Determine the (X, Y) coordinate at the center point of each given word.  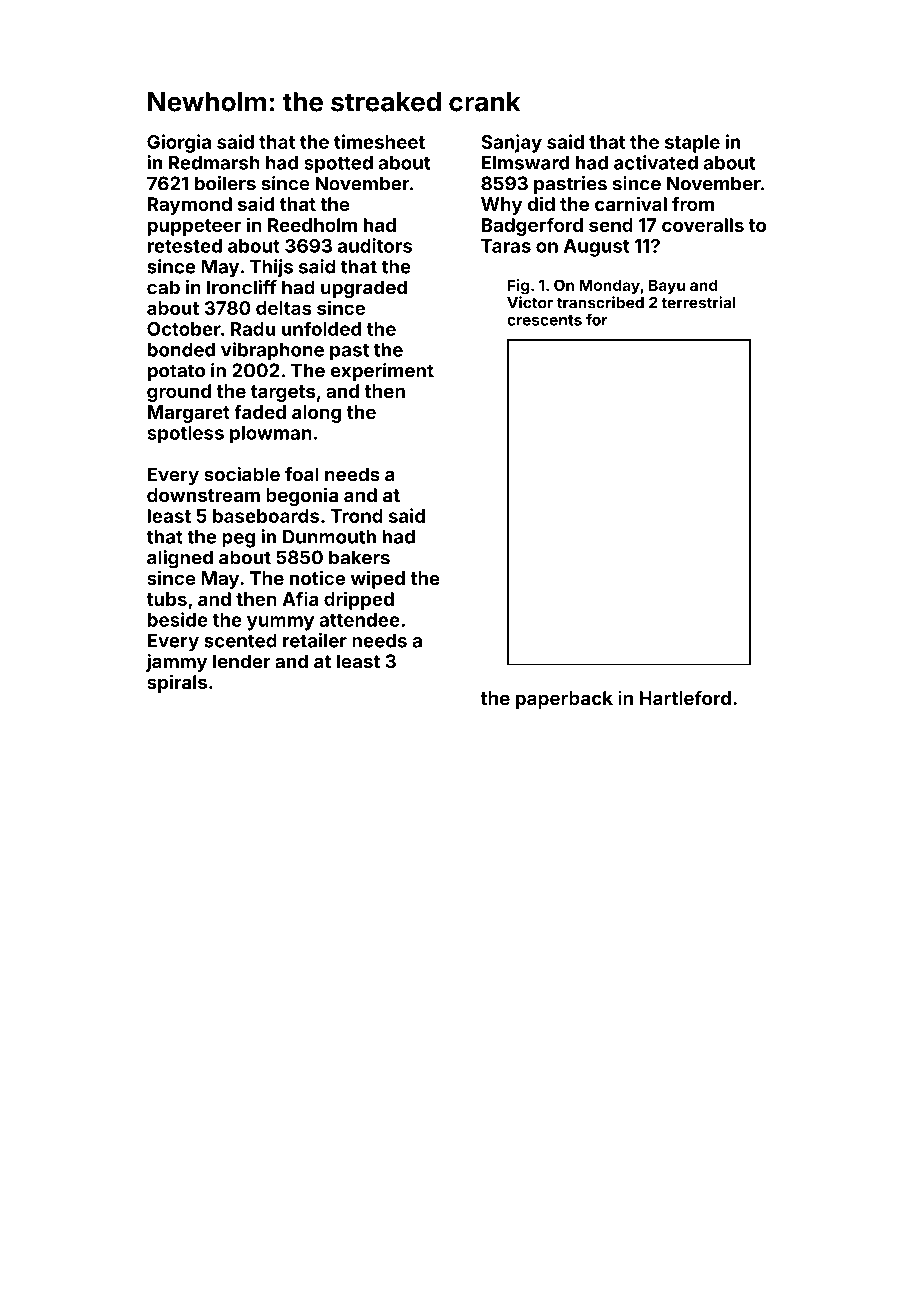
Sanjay (511, 143)
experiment (382, 372)
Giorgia (179, 143)
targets (283, 393)
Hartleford (685, 698)
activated (656, 162)
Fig (518, 287)
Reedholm (312, 225)
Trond (356, 516)
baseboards (266, 516)
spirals (177, 683)
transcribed (600, 302)
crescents (544, 320)
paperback (564, 700)
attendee (359, 620)
